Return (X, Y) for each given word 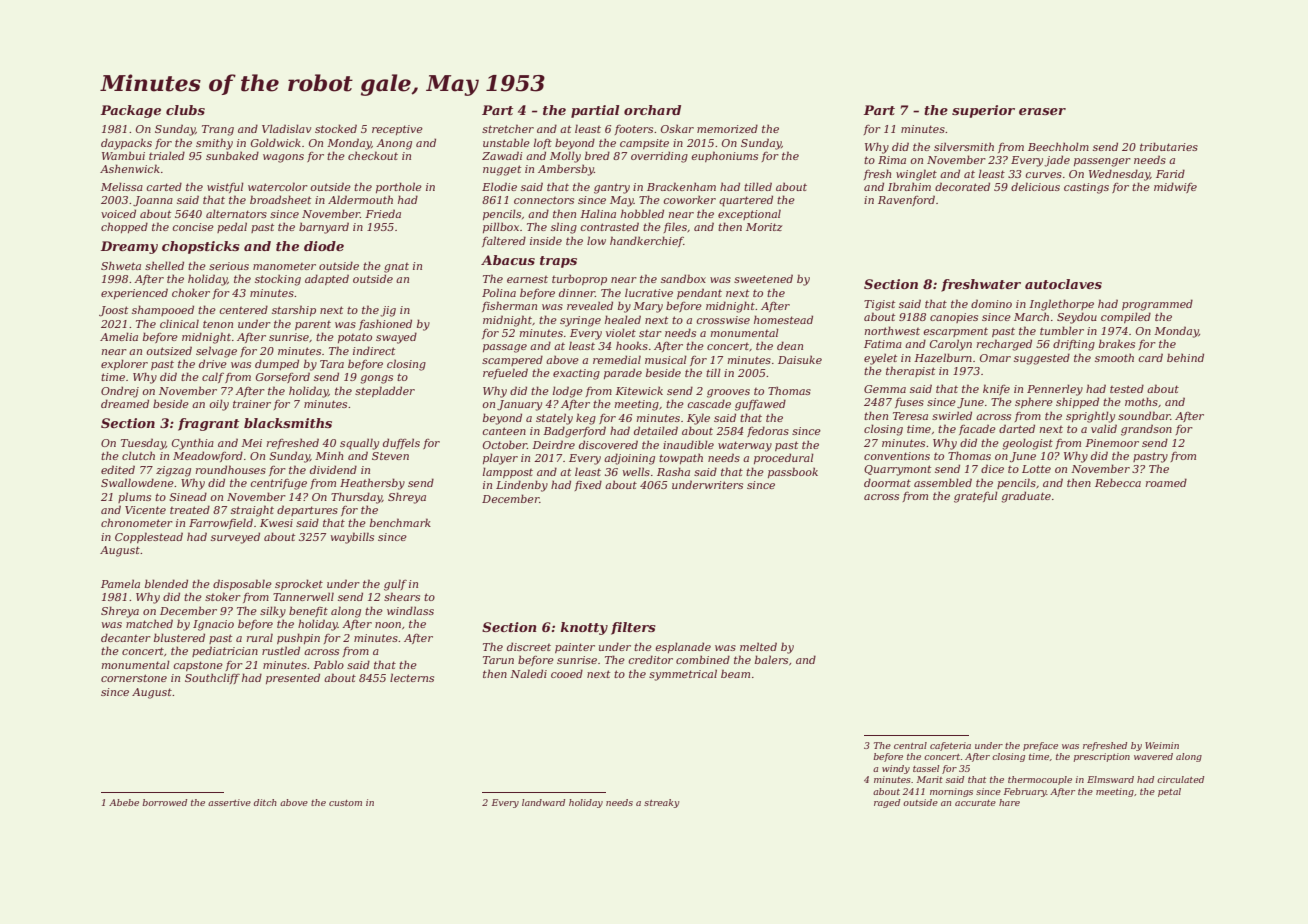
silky (273, 612)
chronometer (137, 522)
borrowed (164, 802)
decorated (962, 186)
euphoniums (725, 156)
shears (402, 596)
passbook (793, 472)
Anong (394, 144)
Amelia (119, 336)
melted (758, 646)
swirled (952, 415)
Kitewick (639, 390)
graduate (1026, 497)
